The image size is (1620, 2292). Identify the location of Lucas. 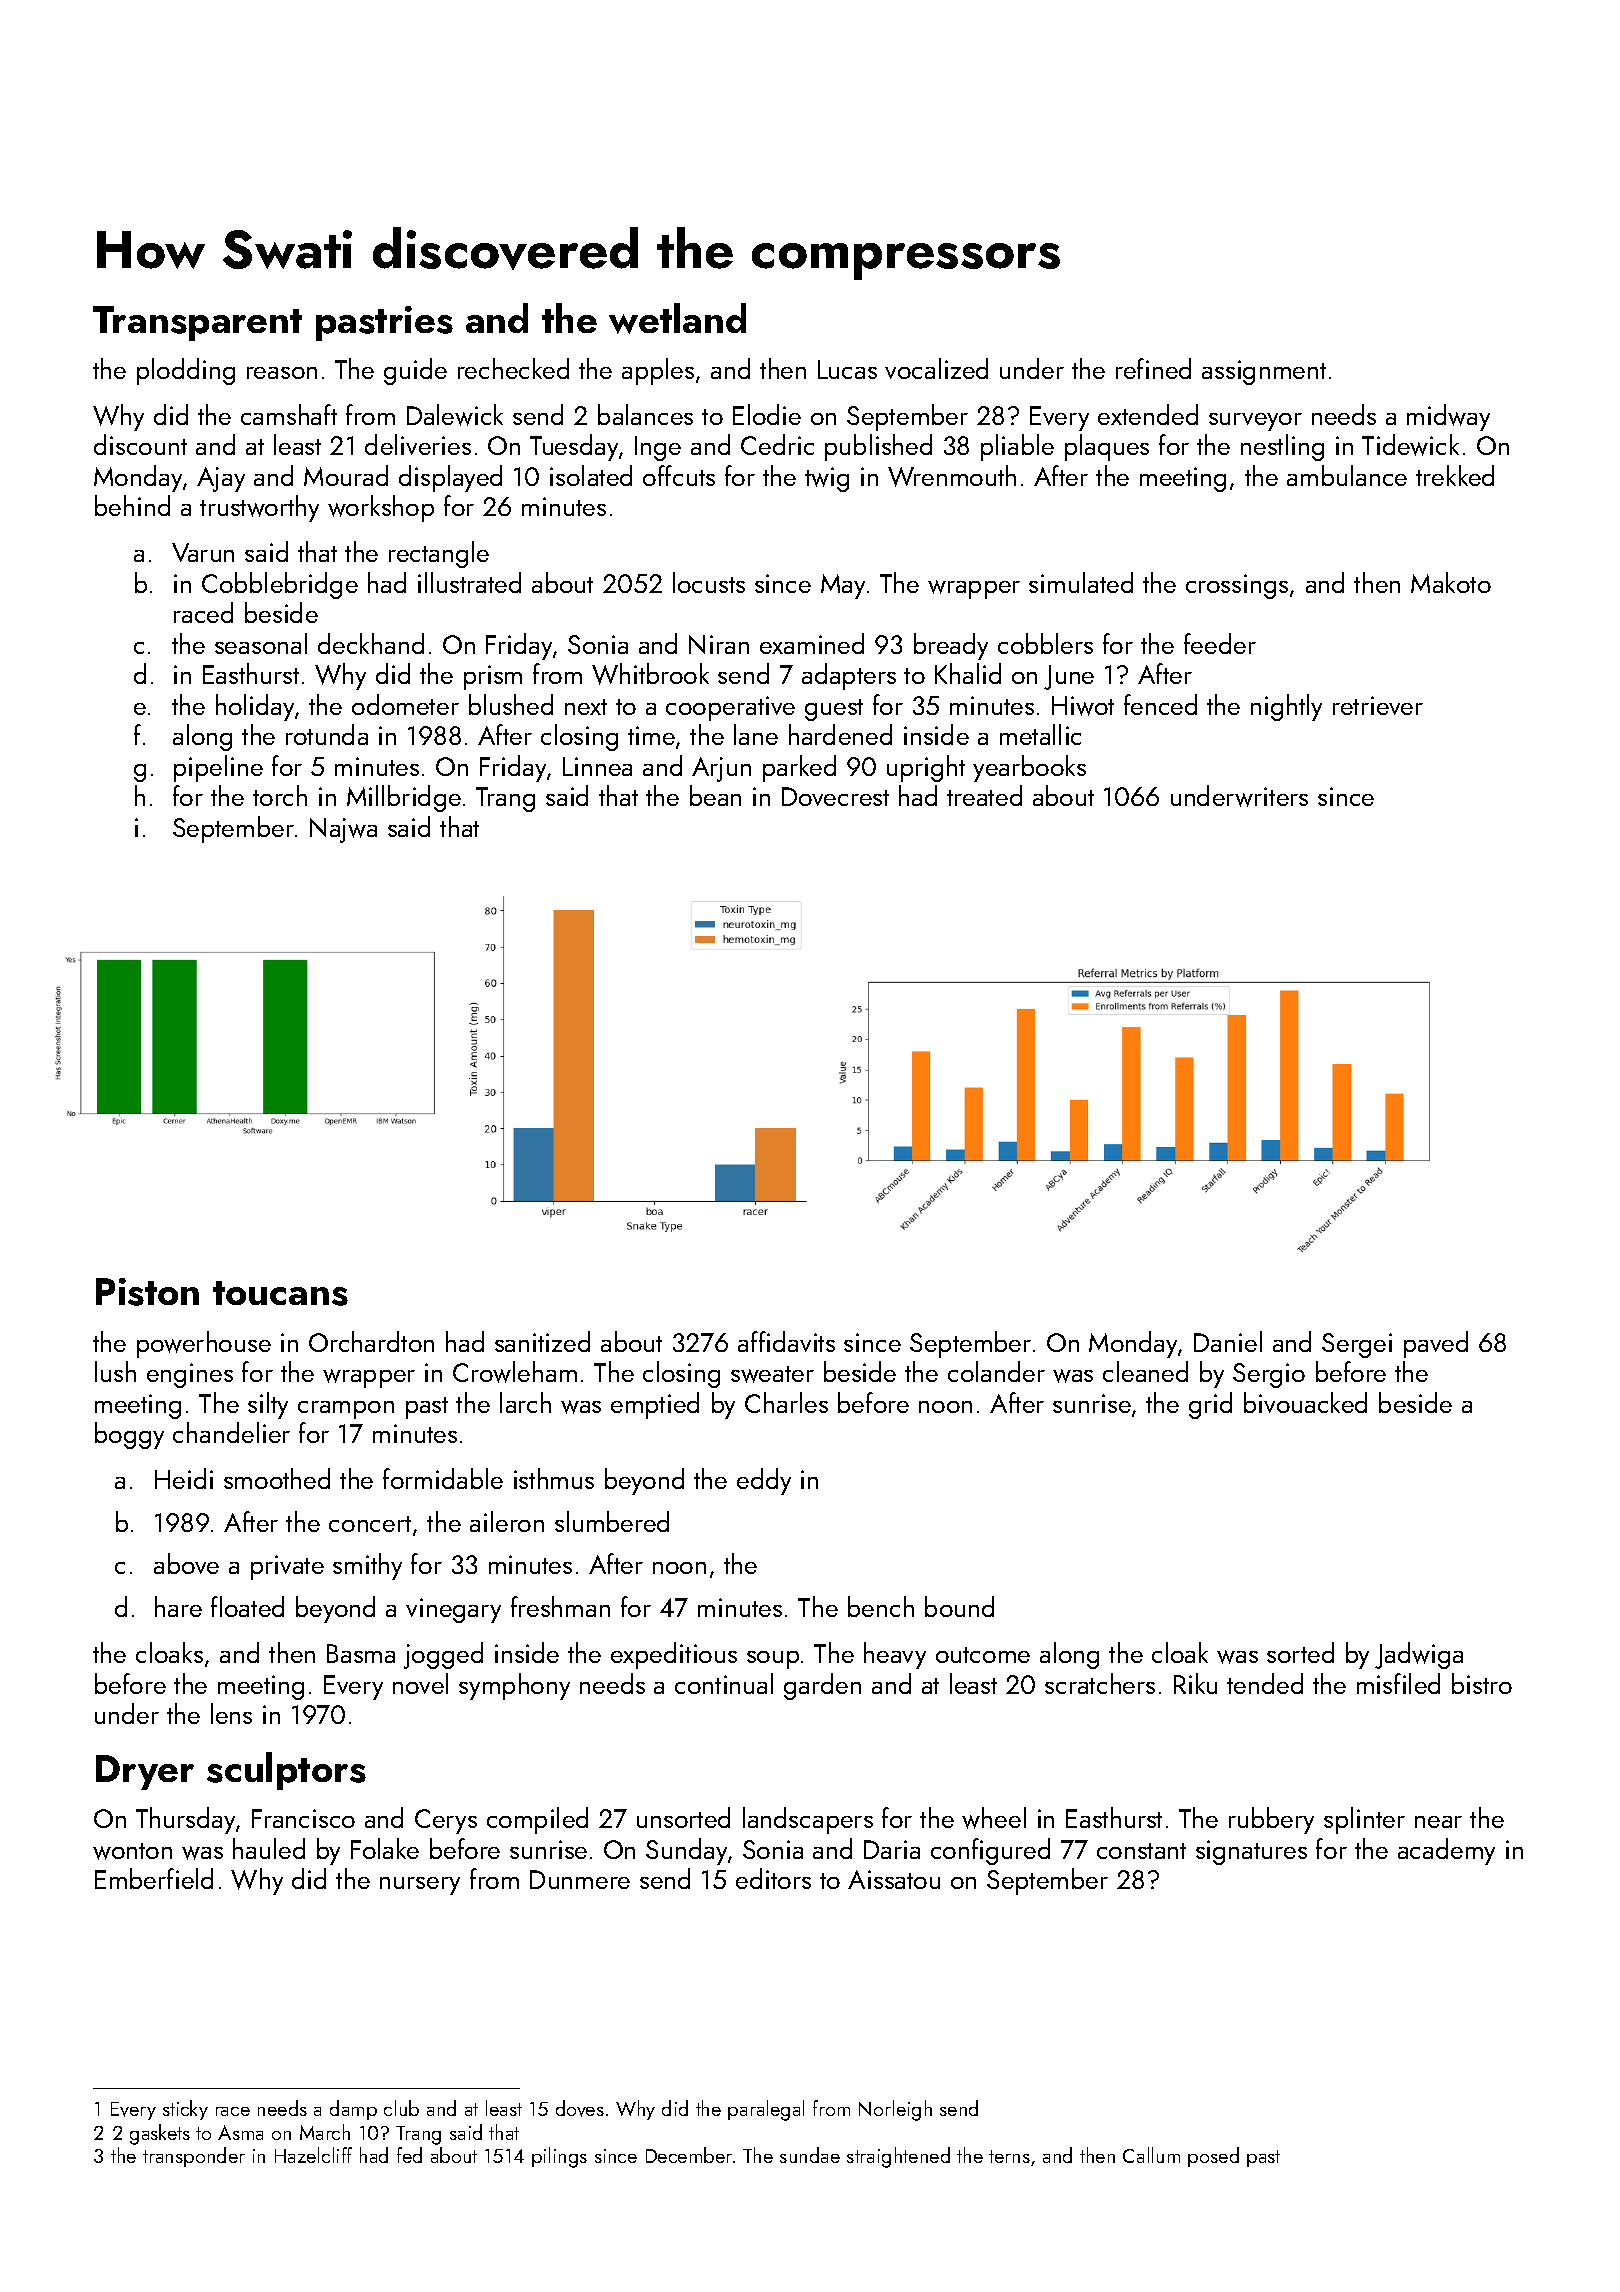
(847, 369).
